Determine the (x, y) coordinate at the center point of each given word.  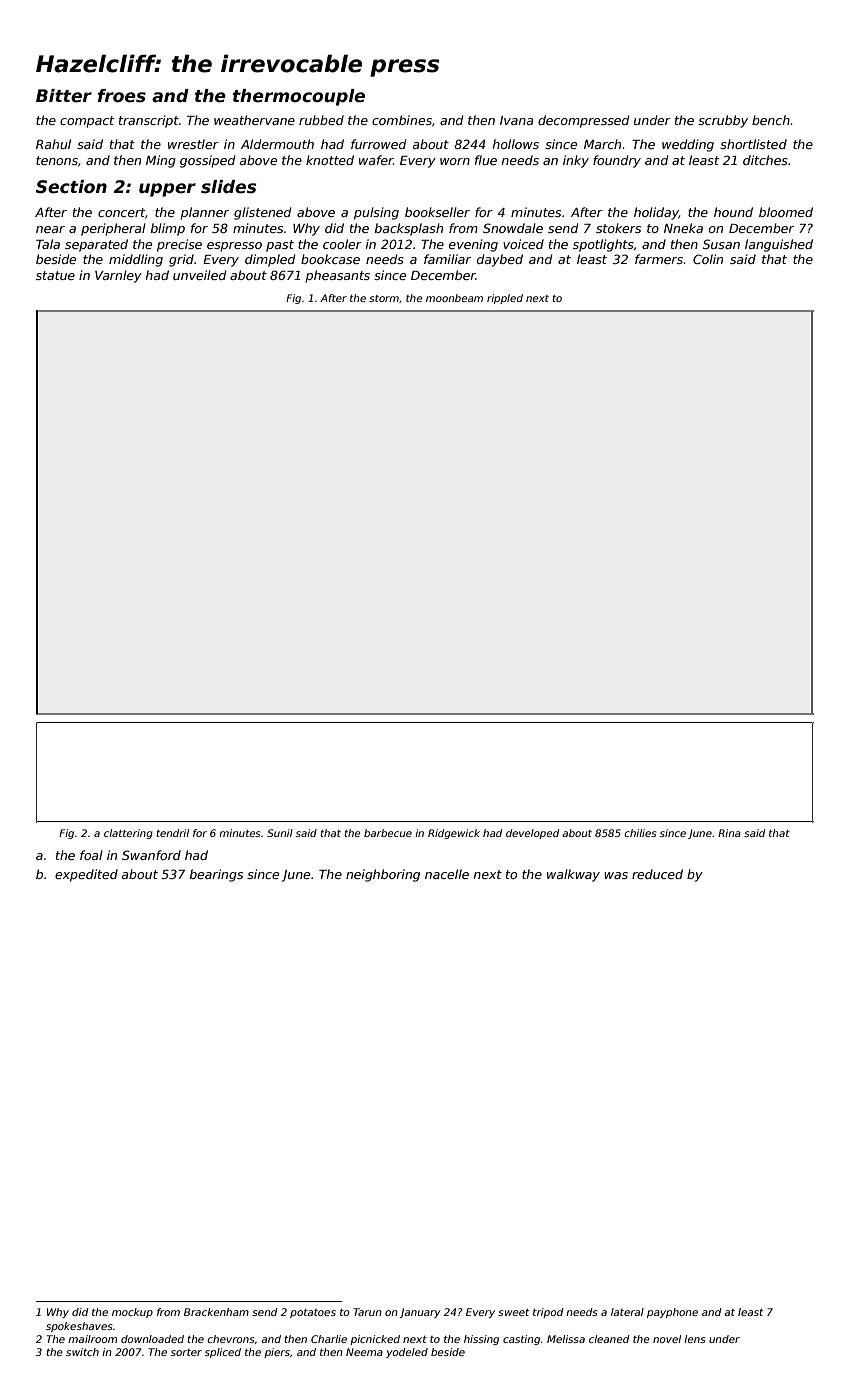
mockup (132, 1313)
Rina (729, 833)
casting (521, 1340)
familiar (447, 259)
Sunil (280, 833)
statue (55, 275)
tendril (172, 833)
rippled (505, 299)
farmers (659, 259)
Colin (708, 259)
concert (121, 212)
